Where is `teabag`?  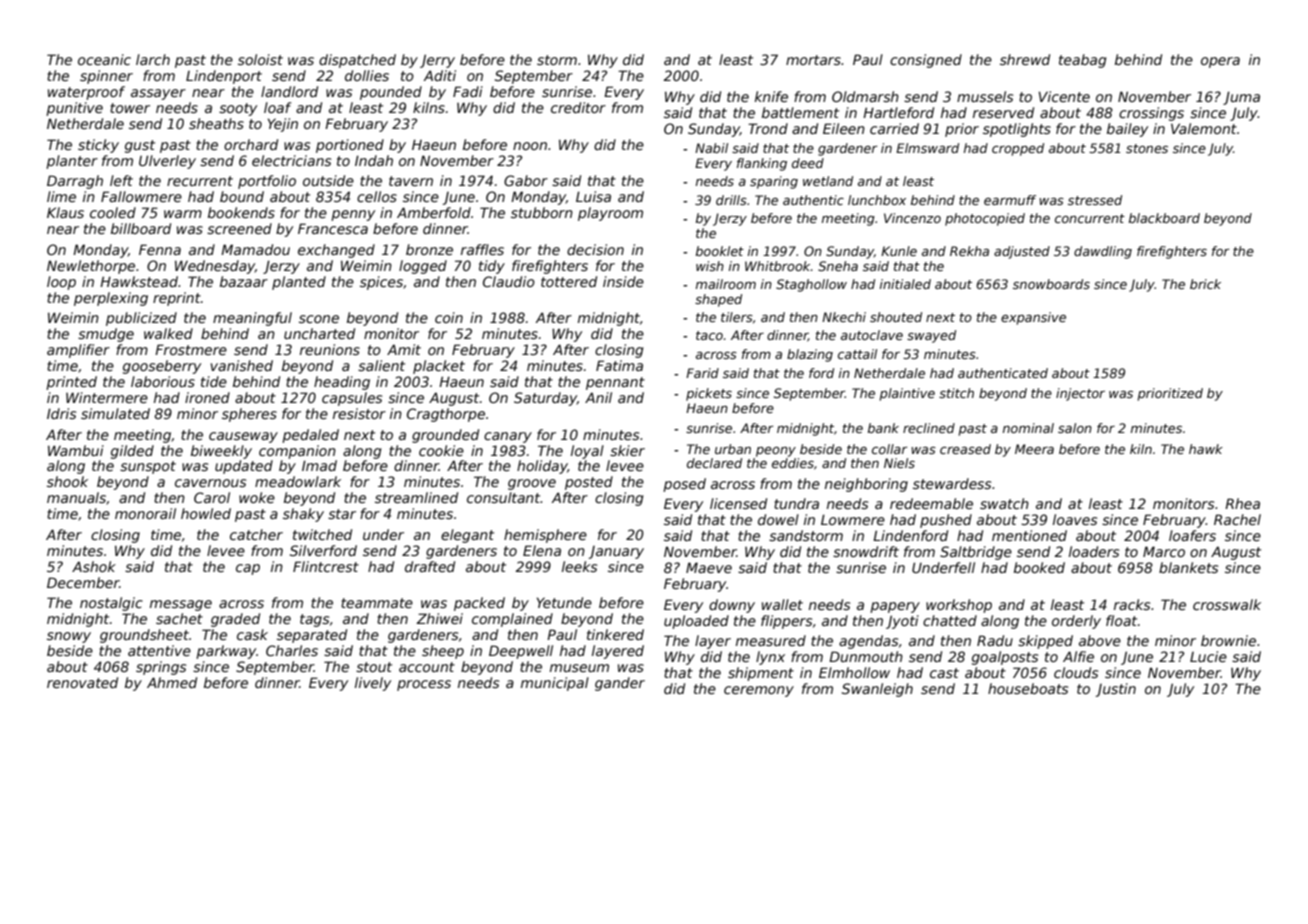 teabag is located at coordinates (1082, 61).
